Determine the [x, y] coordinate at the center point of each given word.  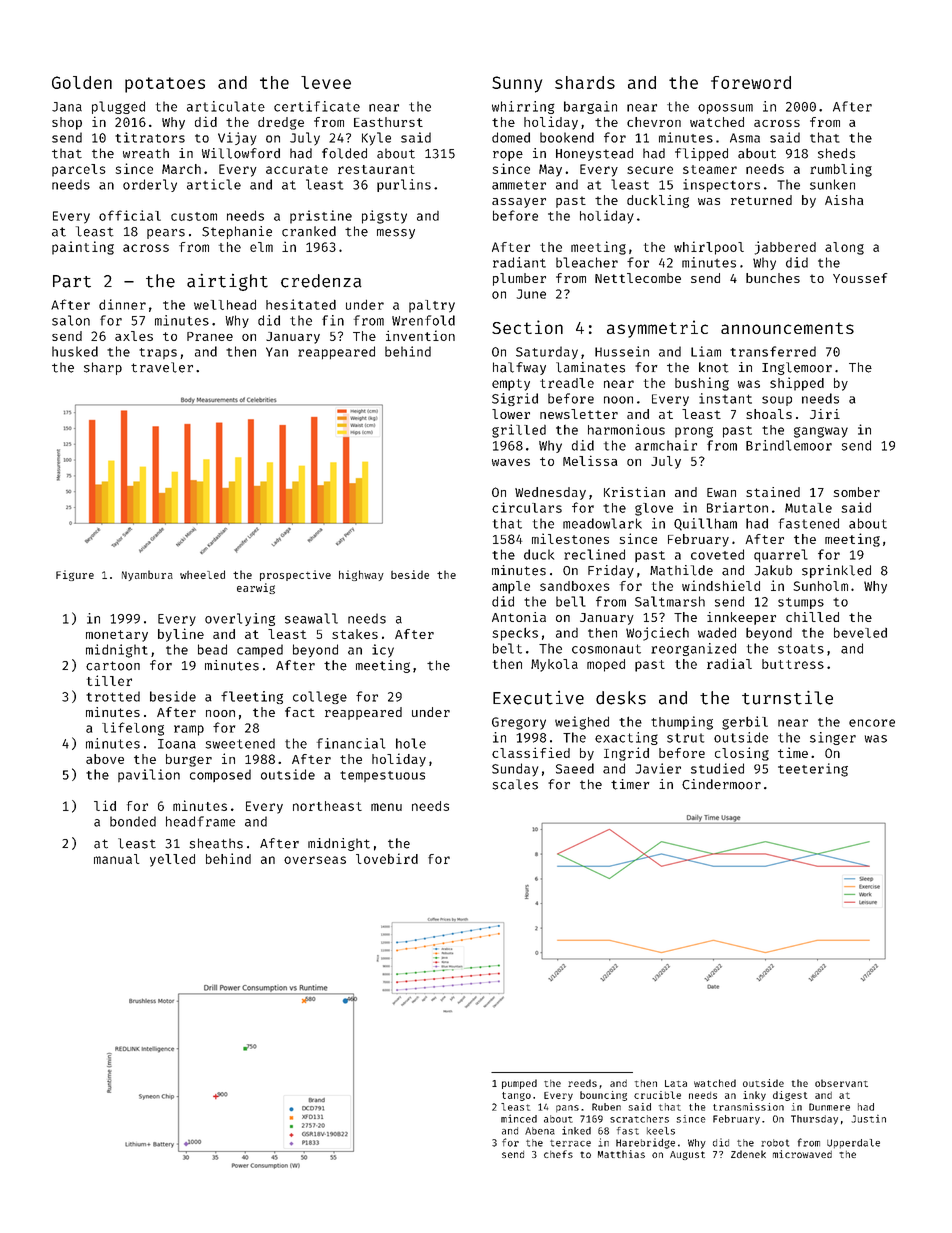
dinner [122, 304]
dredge [281, 123]
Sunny [517, 84]
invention [420, 335]
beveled [860, 633]
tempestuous [382, 776]
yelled [172, 860]
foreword [751, 82]
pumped [519, 1084]
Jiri [825, 414]
